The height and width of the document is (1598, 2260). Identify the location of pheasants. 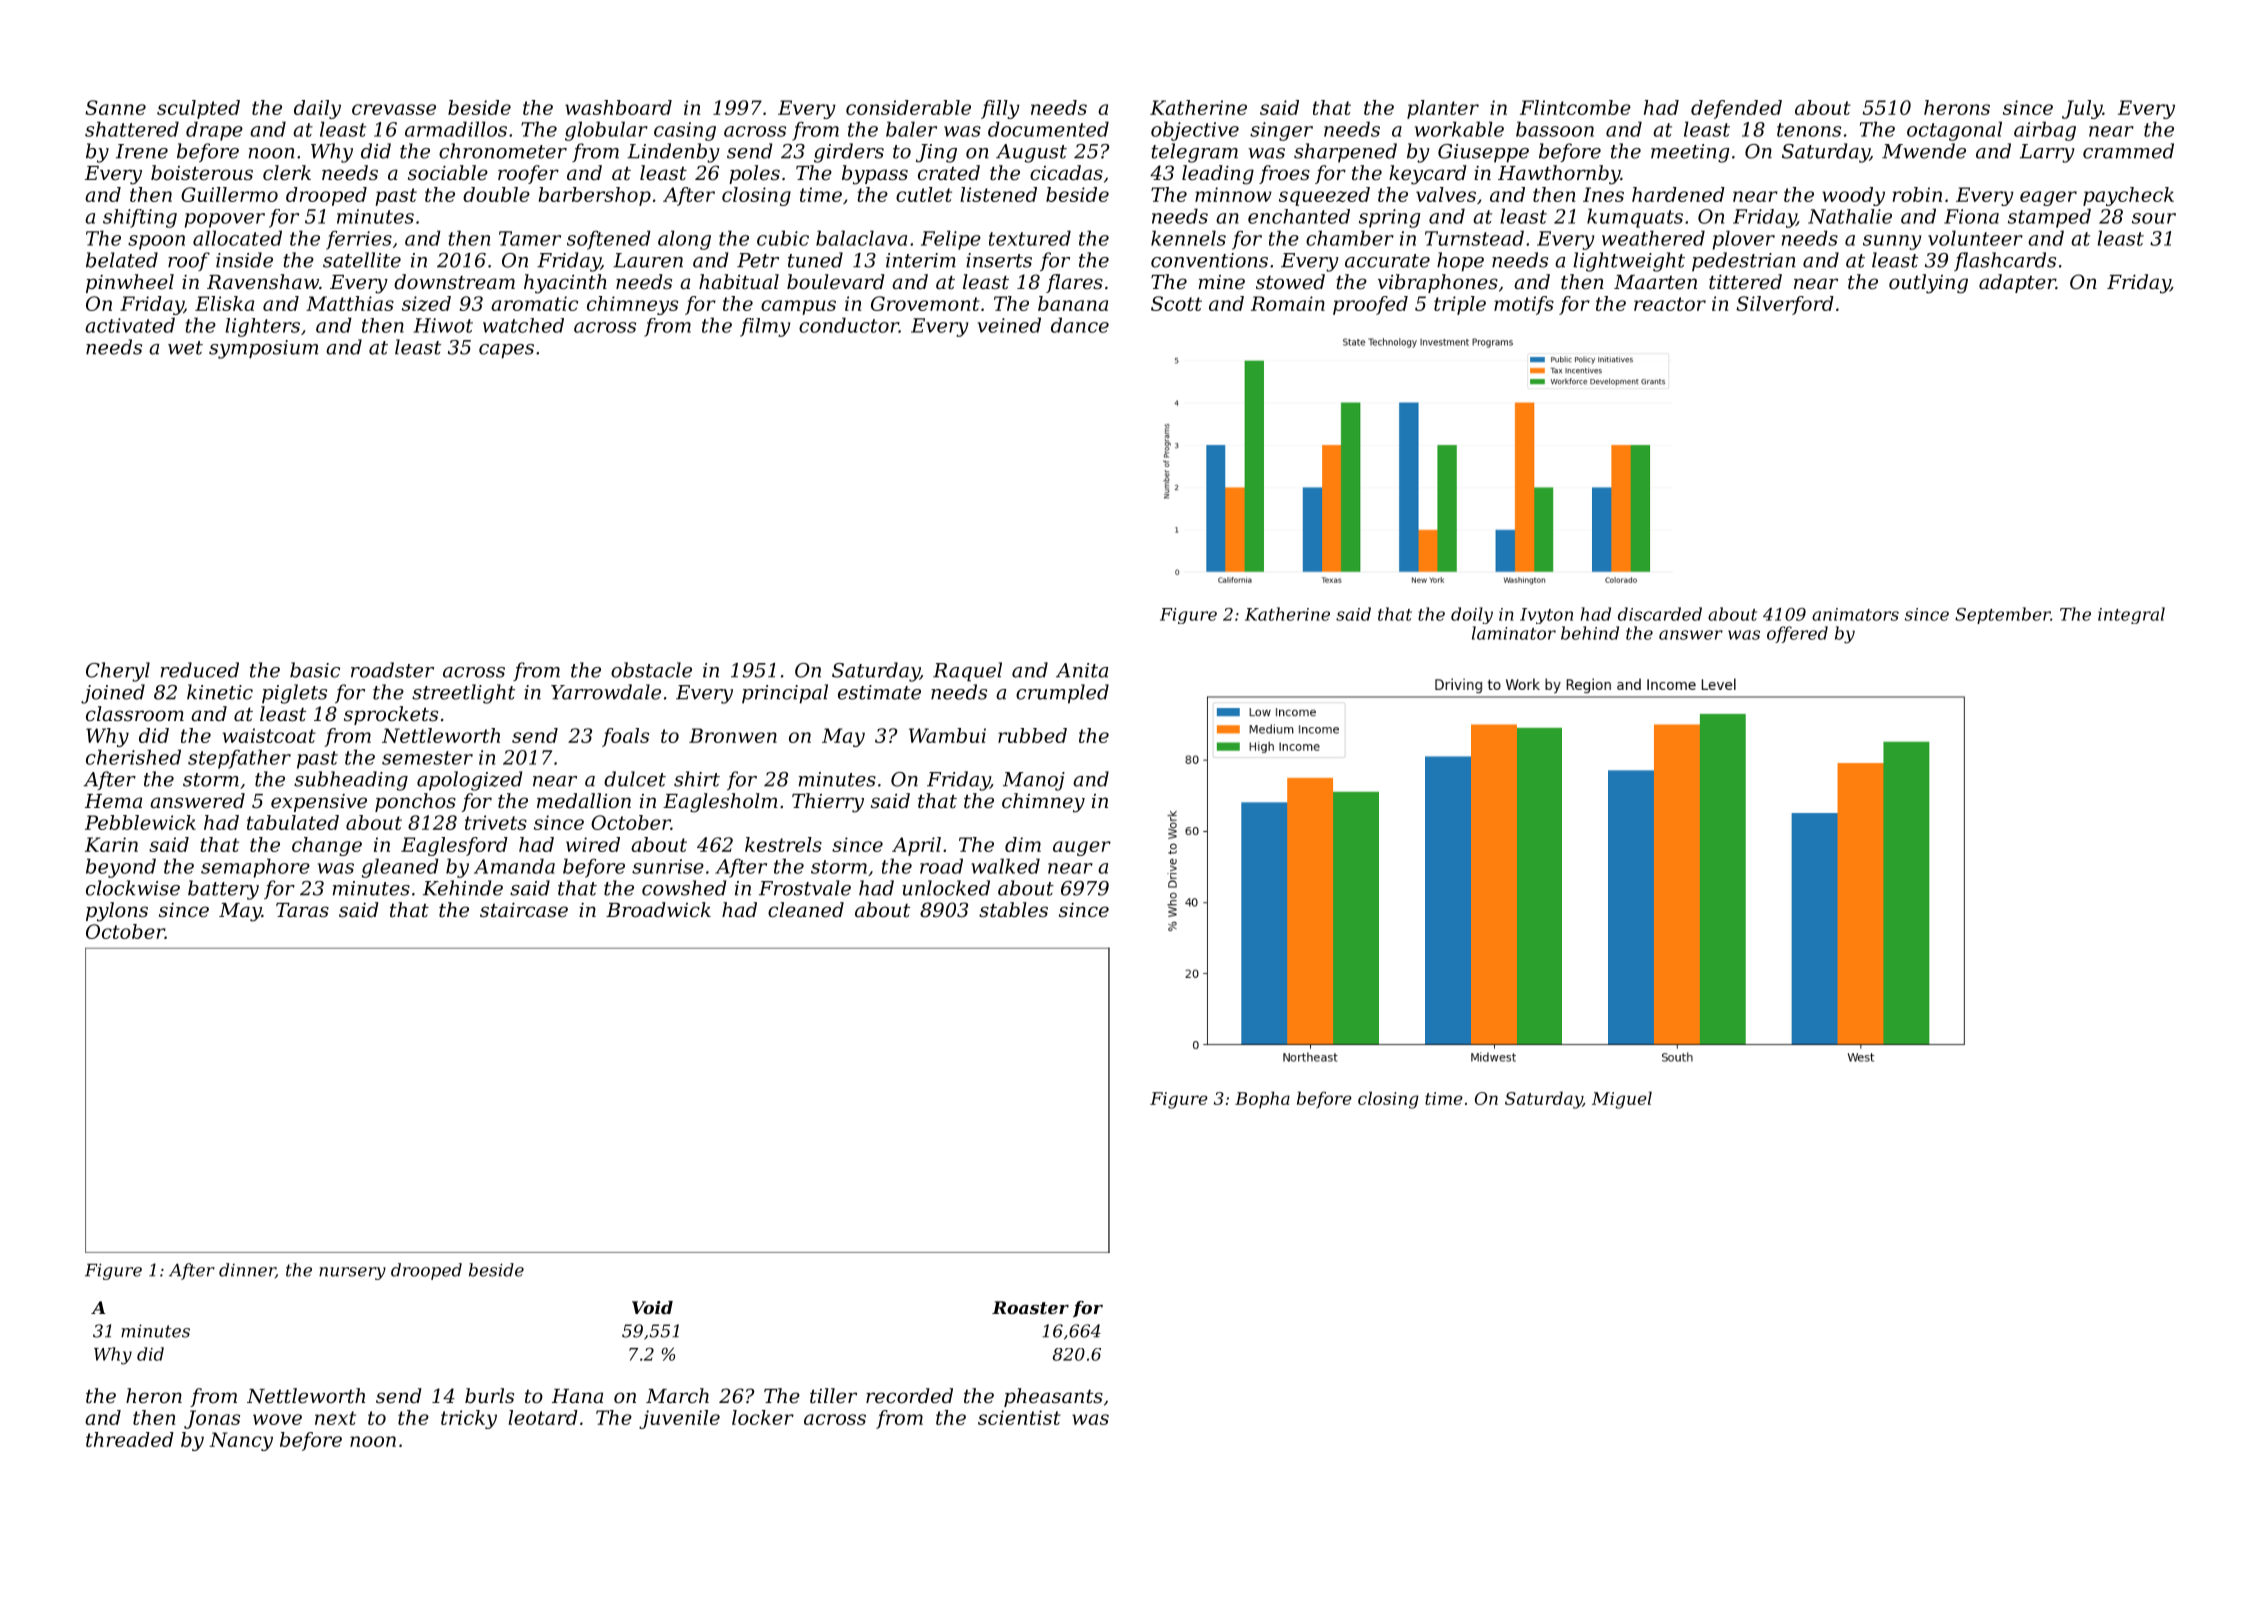
(1053, 1397).
